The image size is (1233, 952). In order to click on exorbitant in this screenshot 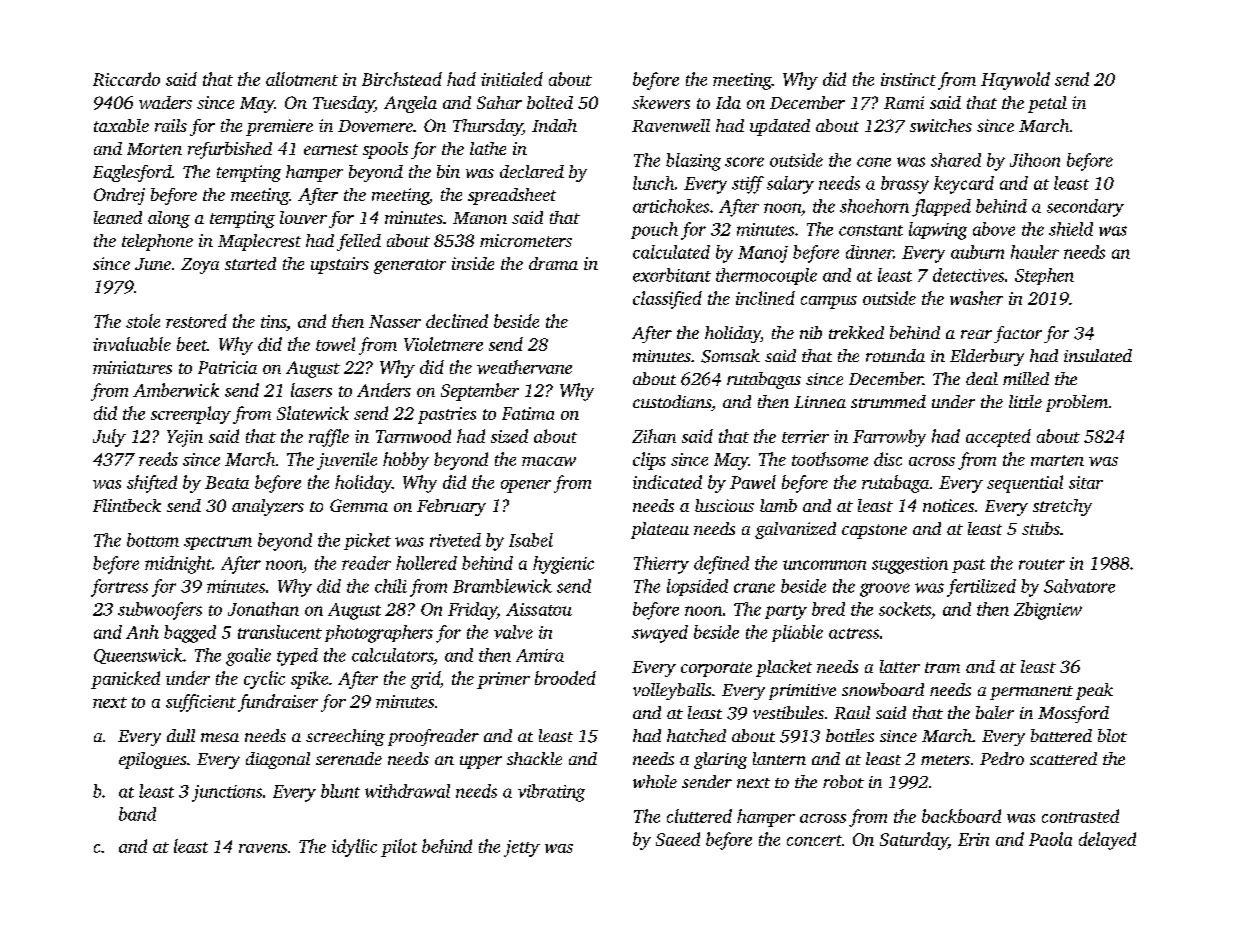, I will do `click(672, 275)`.
